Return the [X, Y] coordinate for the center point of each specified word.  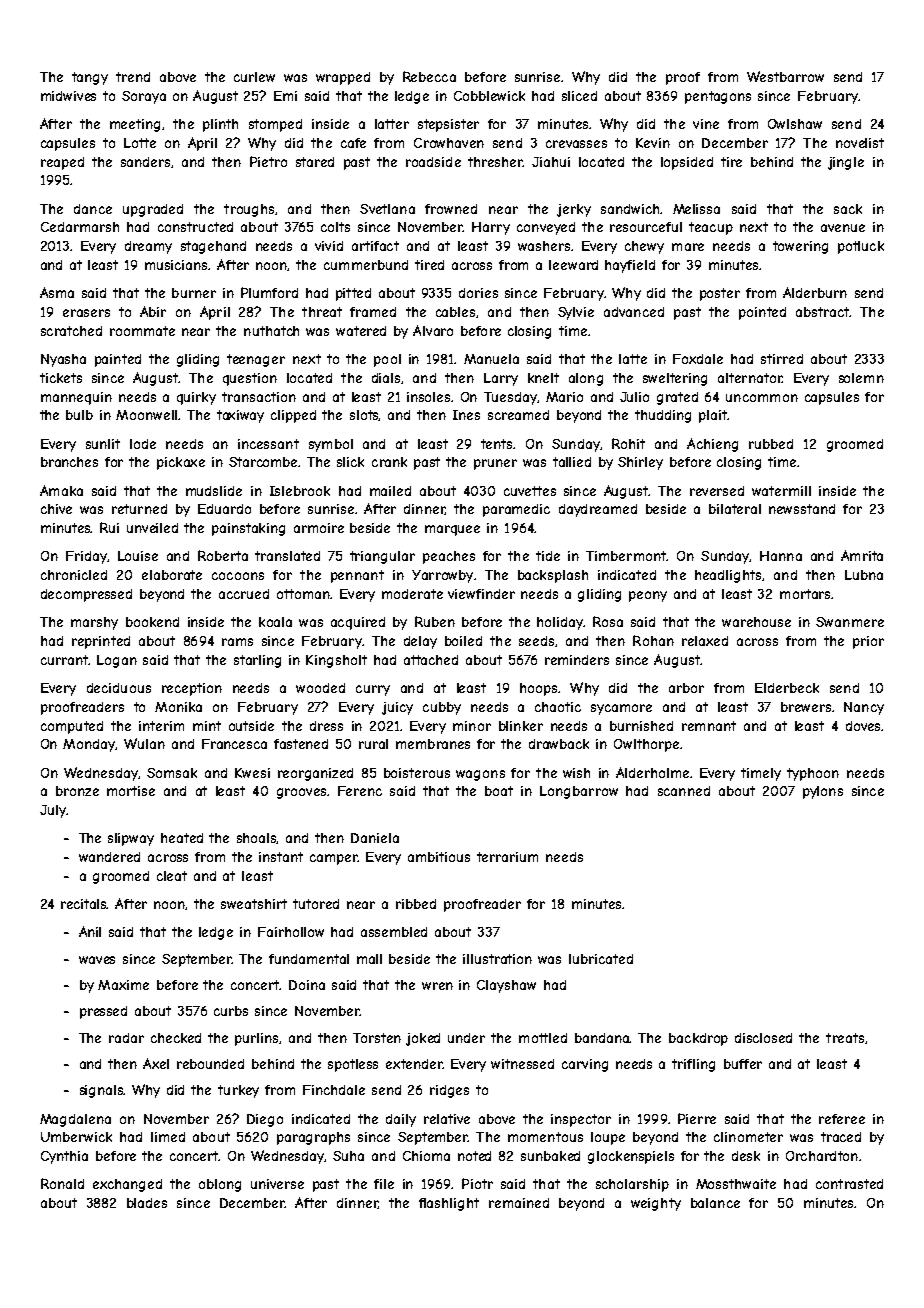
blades [147, 1203]
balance [715, 1203]
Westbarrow [785, 76]
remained [519, 1203]
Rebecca [429, 76]
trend [133, 77]
